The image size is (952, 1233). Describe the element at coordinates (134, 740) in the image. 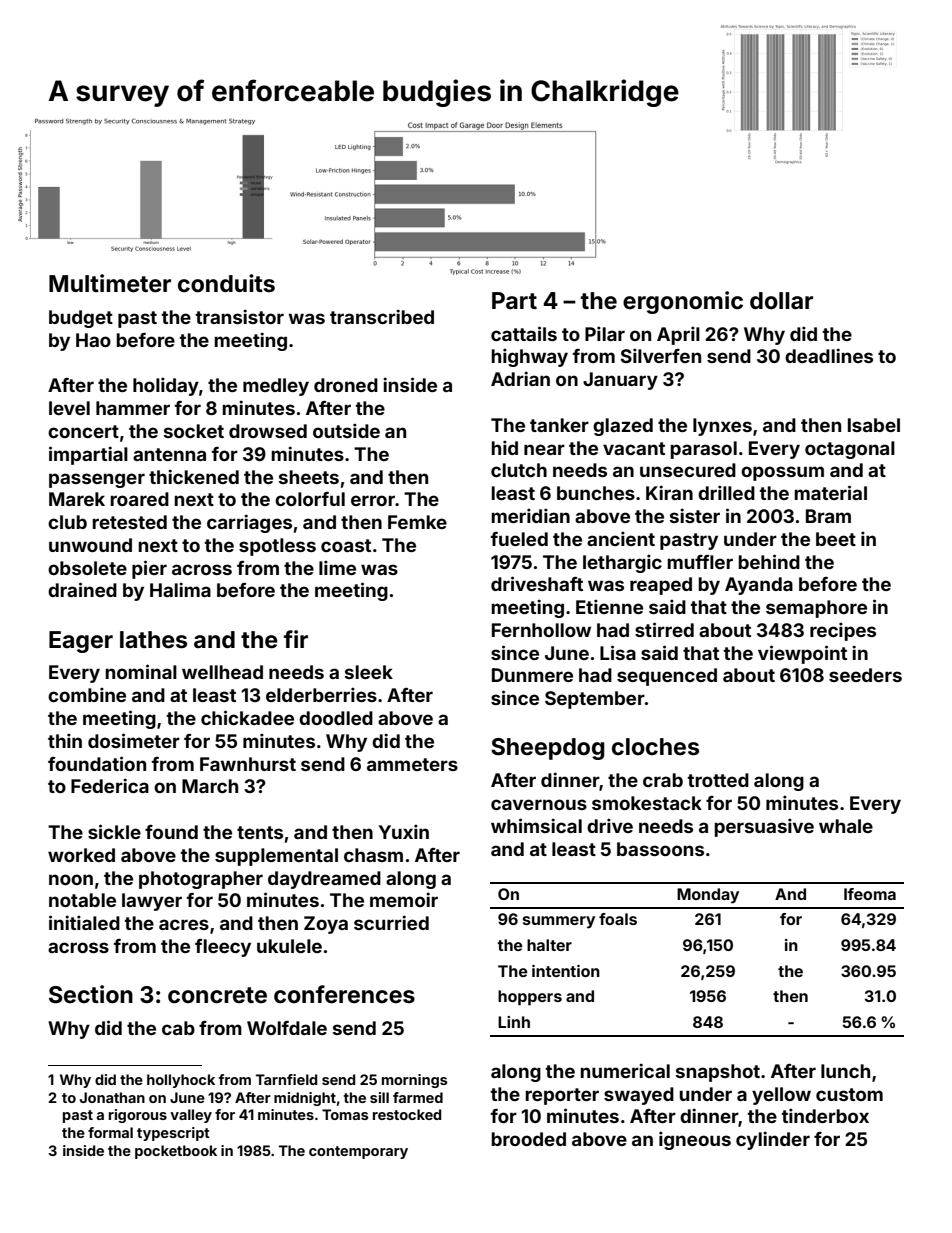

I see `dosimeter` at that location.
